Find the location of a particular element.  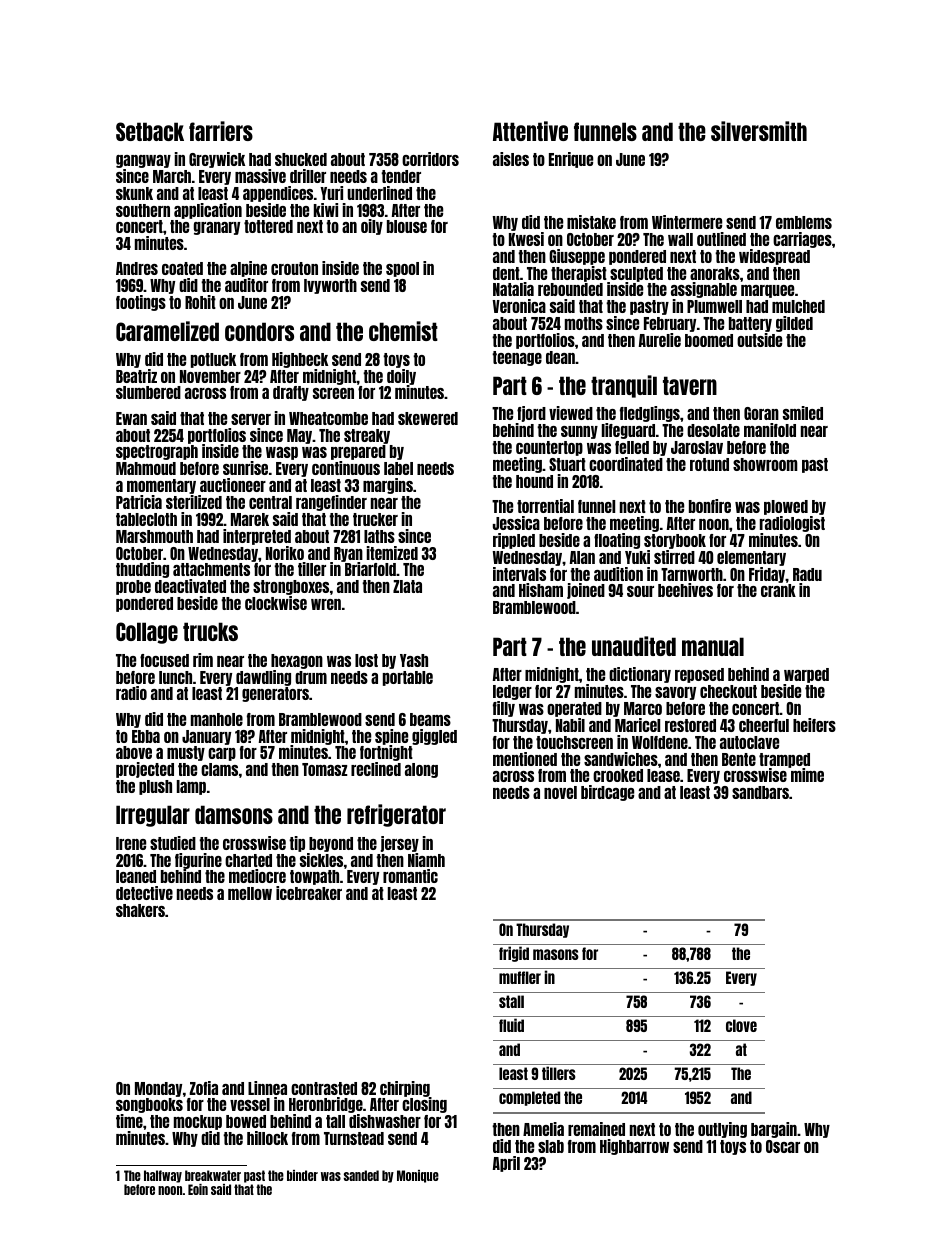

Setback is located at coordinates (150, 131).
